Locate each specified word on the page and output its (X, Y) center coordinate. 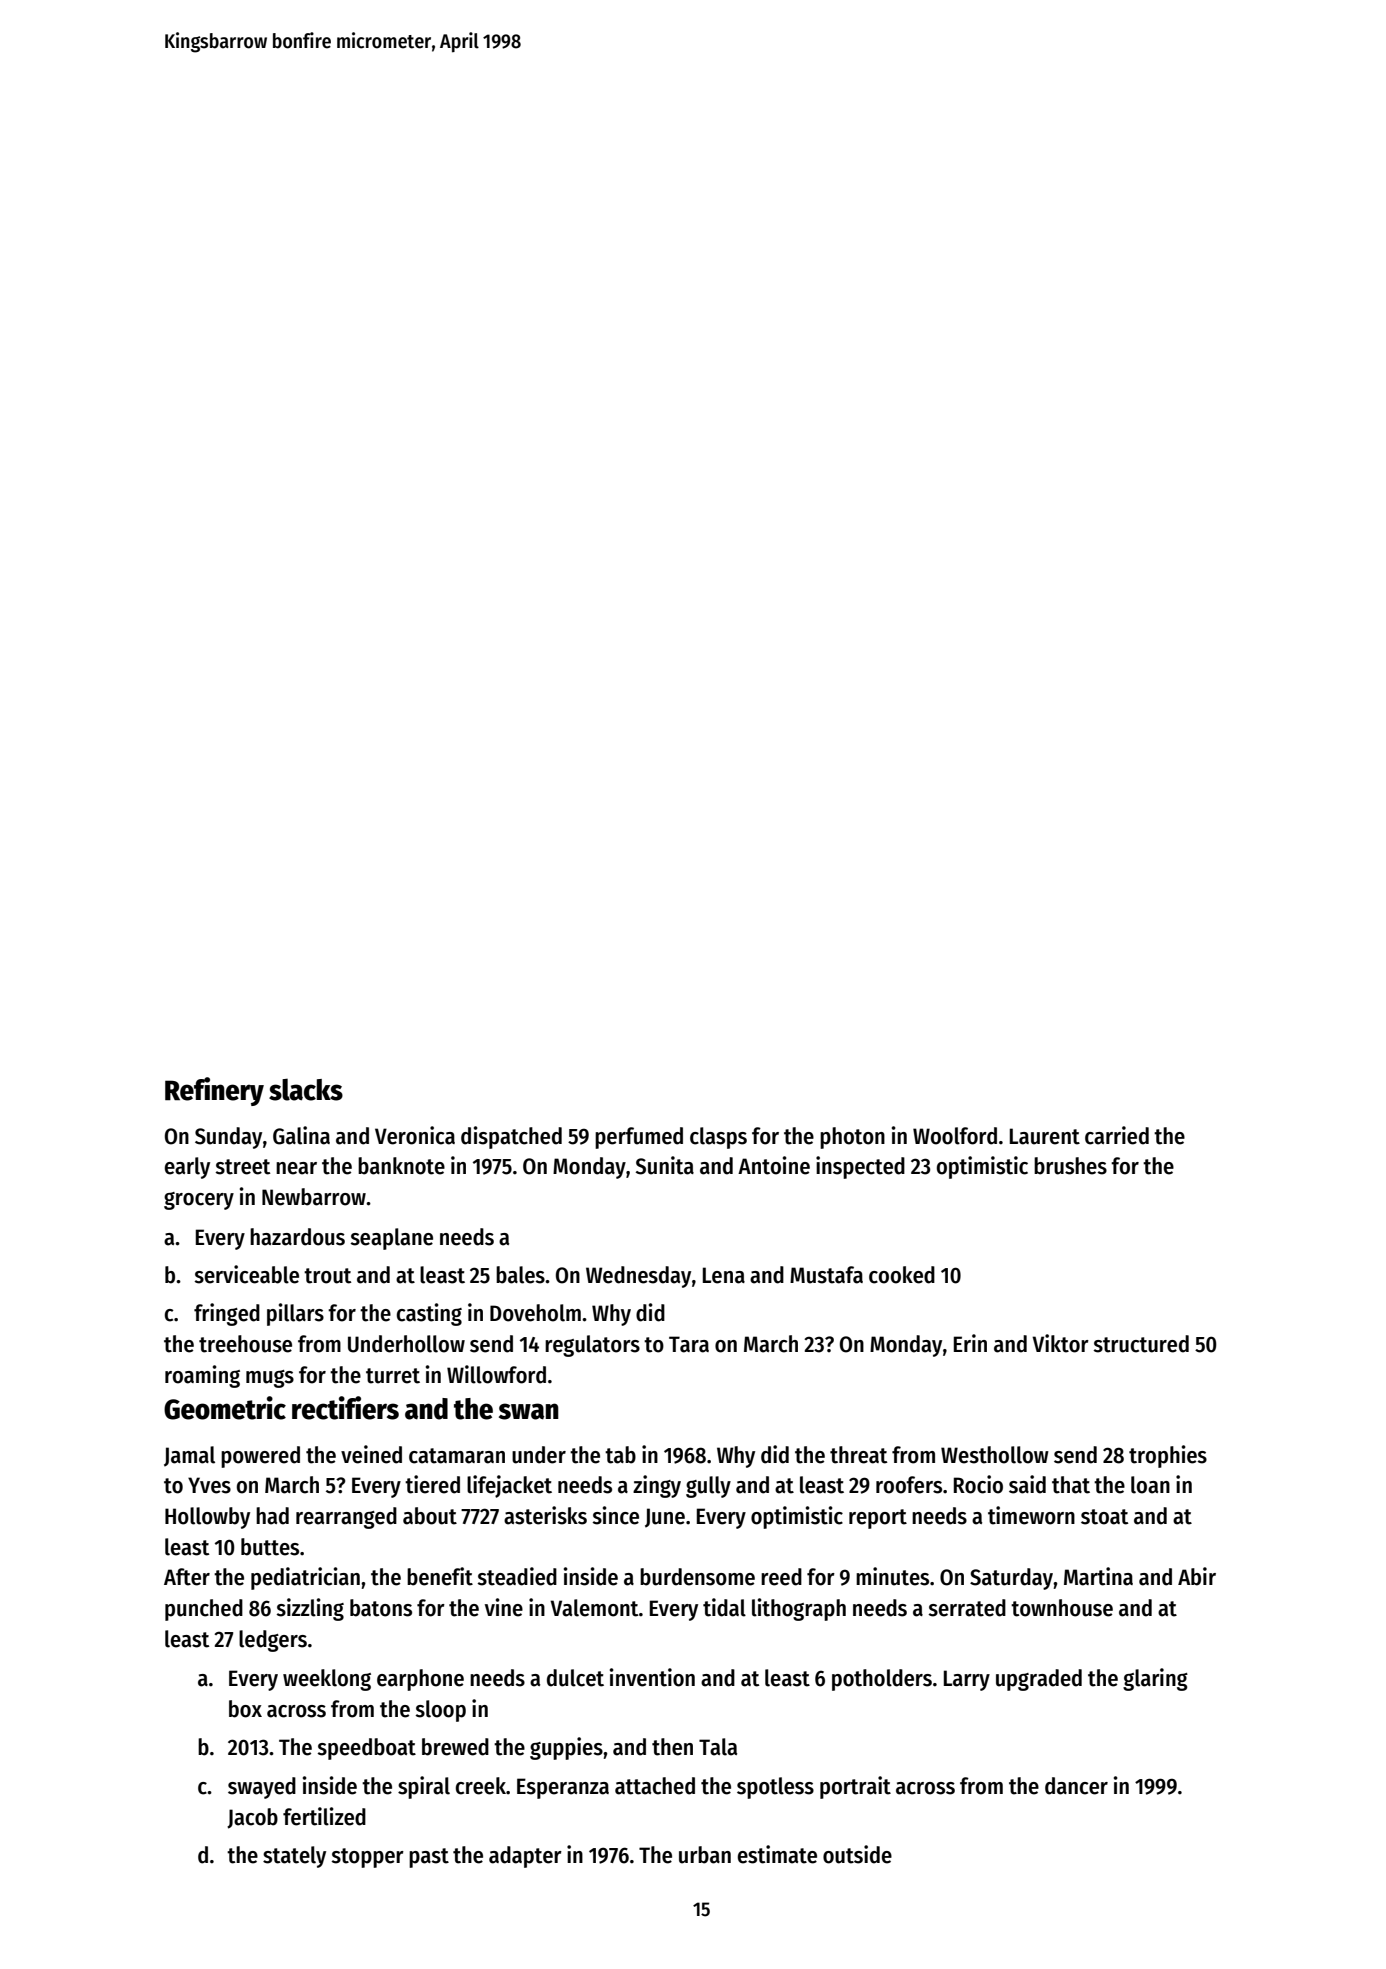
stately (294, 1857)
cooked (902, 1275)
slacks (306, 1089)
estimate (777, 1854)
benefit (440, 1576)
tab (620, 1455)
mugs (270, 1379)
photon (852, 1138)
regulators (592, 1346)
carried (1117, 1135)
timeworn (1031, 1515)
